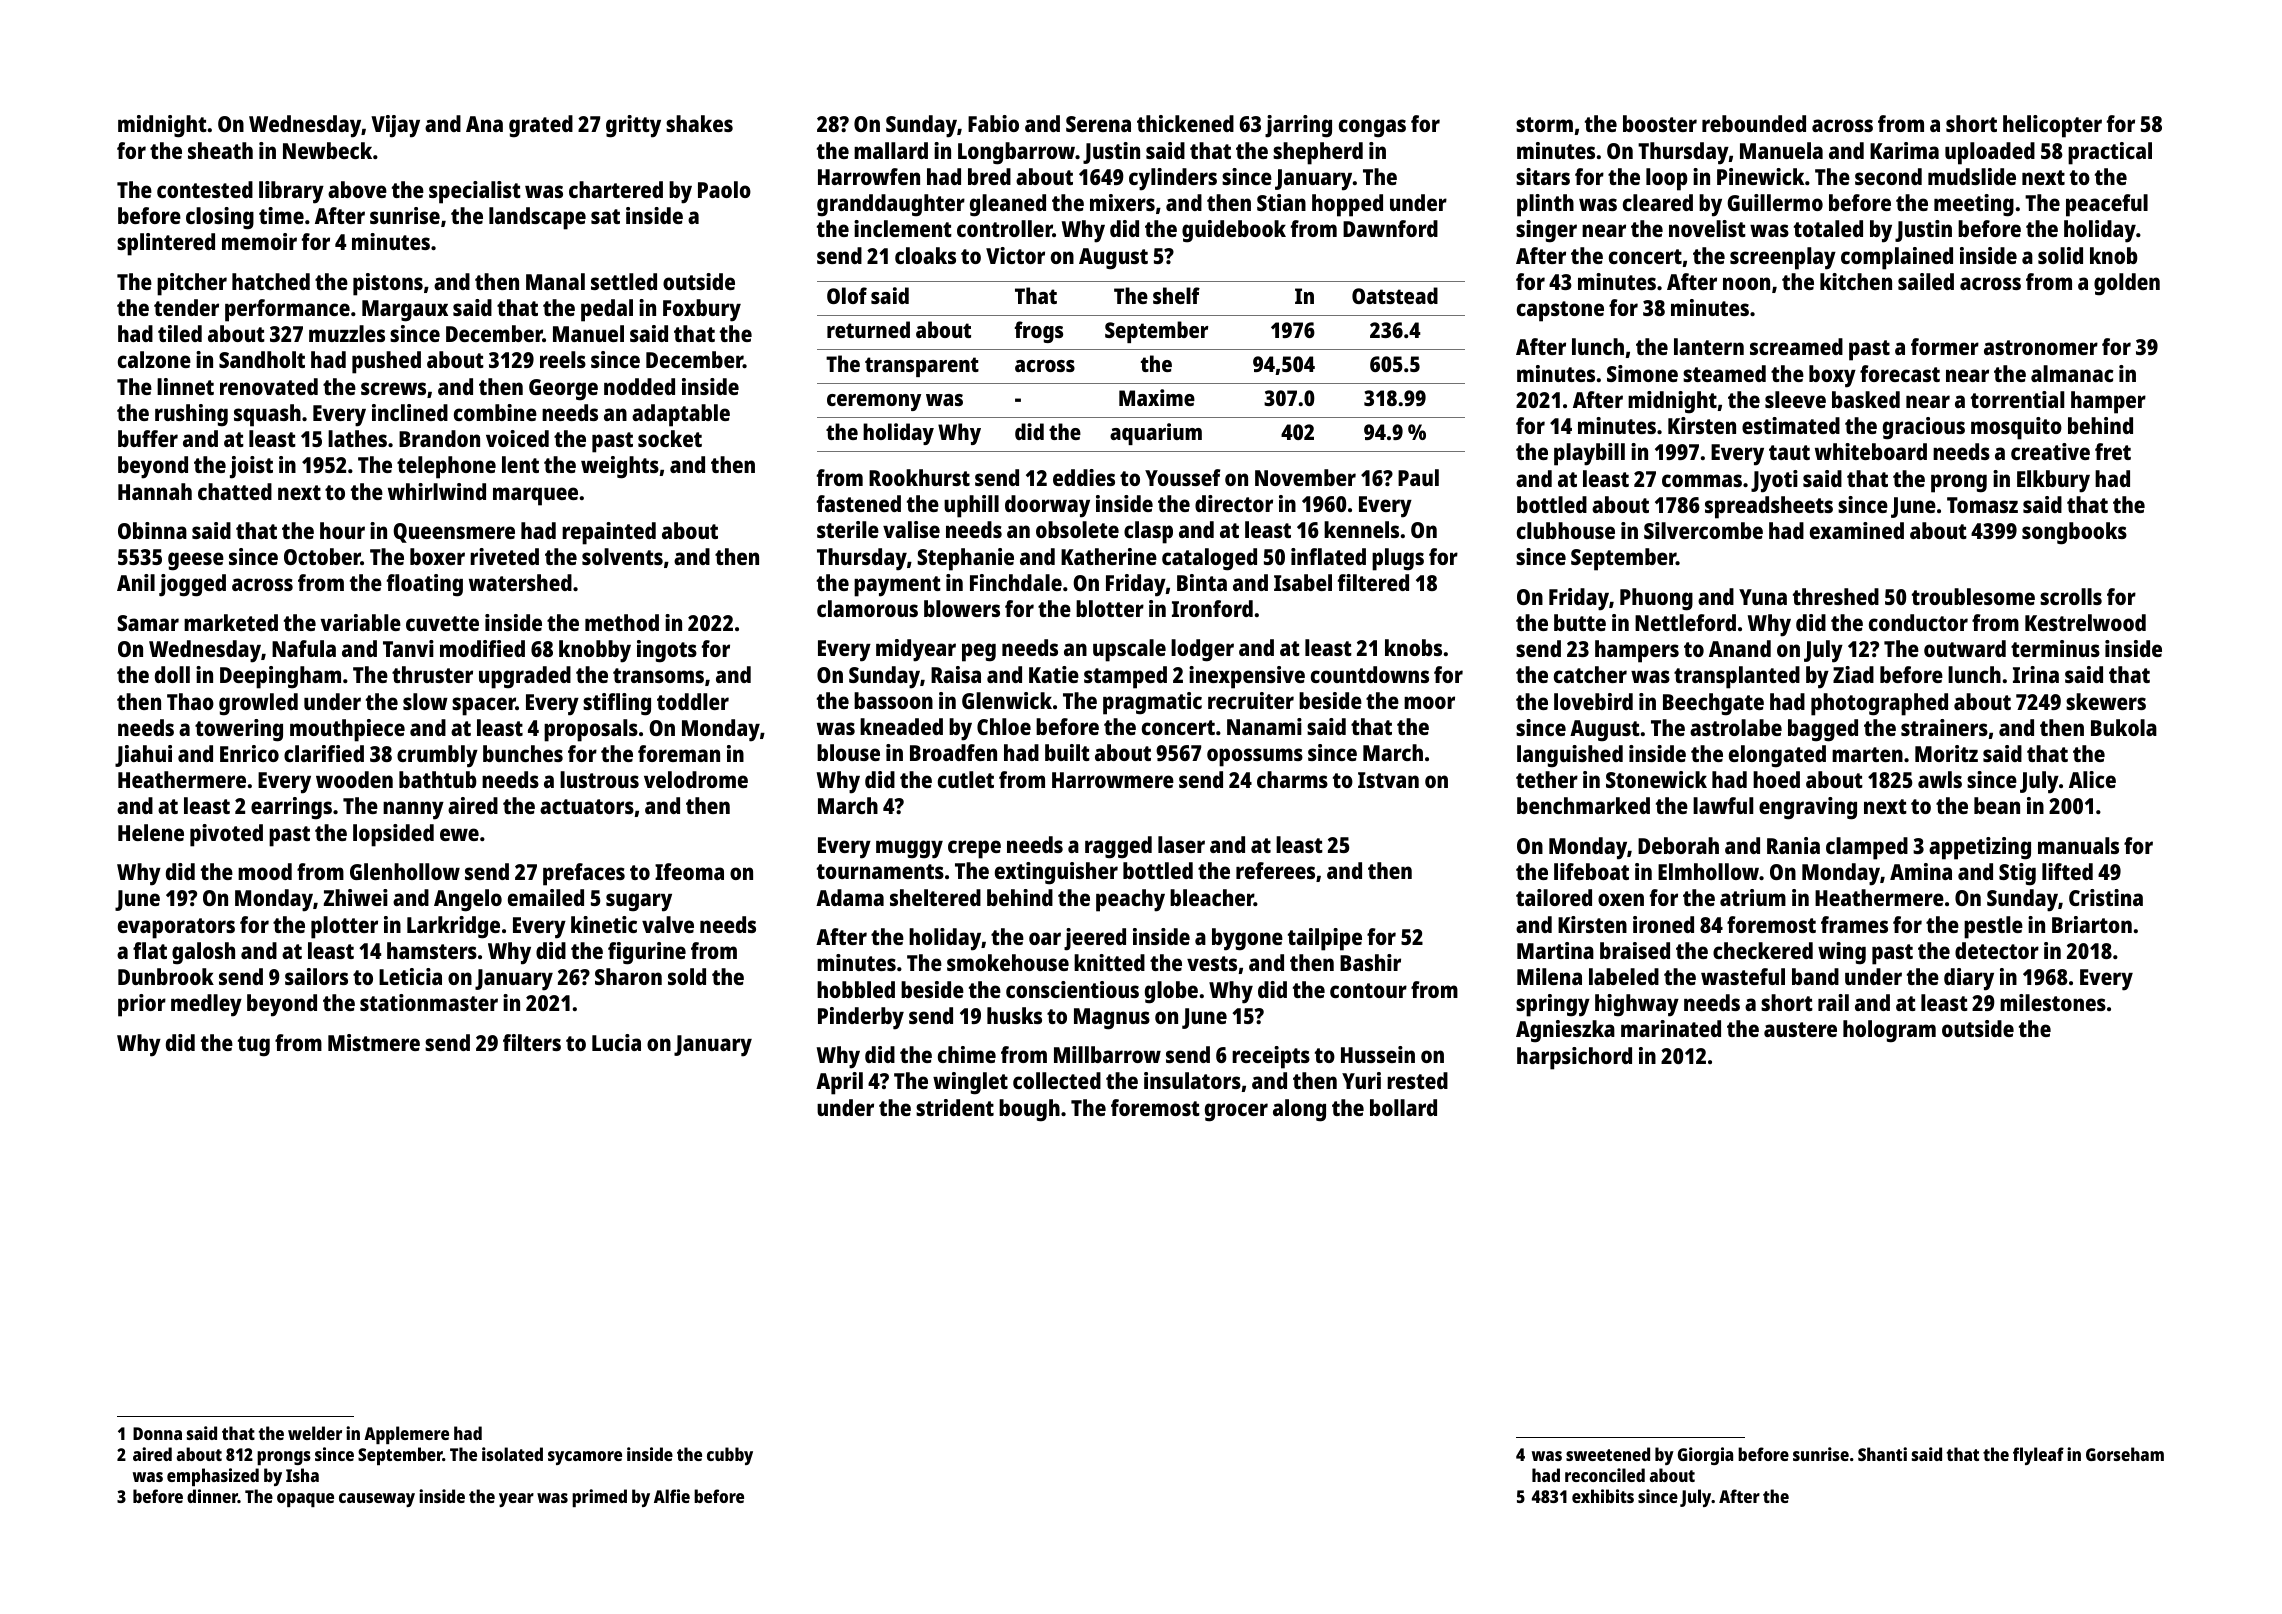  Describe the element at coordinates (1660, 123) in the document. I see `booster` at that location.
